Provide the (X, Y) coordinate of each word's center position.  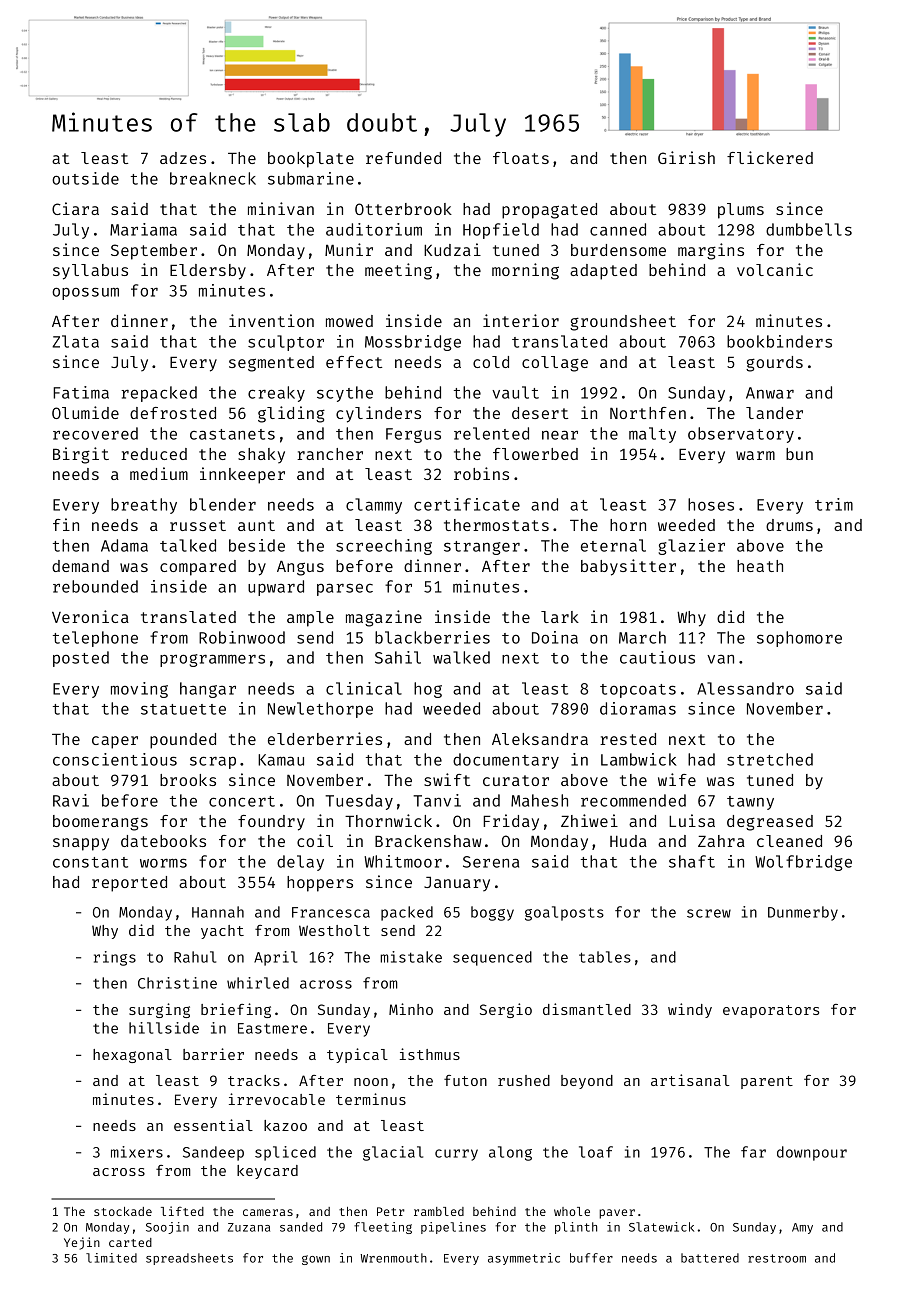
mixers (137, 1152)
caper (115, 742)
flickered (770, 157)
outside (85, 178)
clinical (364, 688)
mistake (411, 957)
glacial (393, 1153)
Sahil (398, 657)
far (753, 1152)
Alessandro (745, 688)
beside (257, 545)
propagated (549, 211)
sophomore (799, 639)
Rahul (195, 957)
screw (709, 913)
